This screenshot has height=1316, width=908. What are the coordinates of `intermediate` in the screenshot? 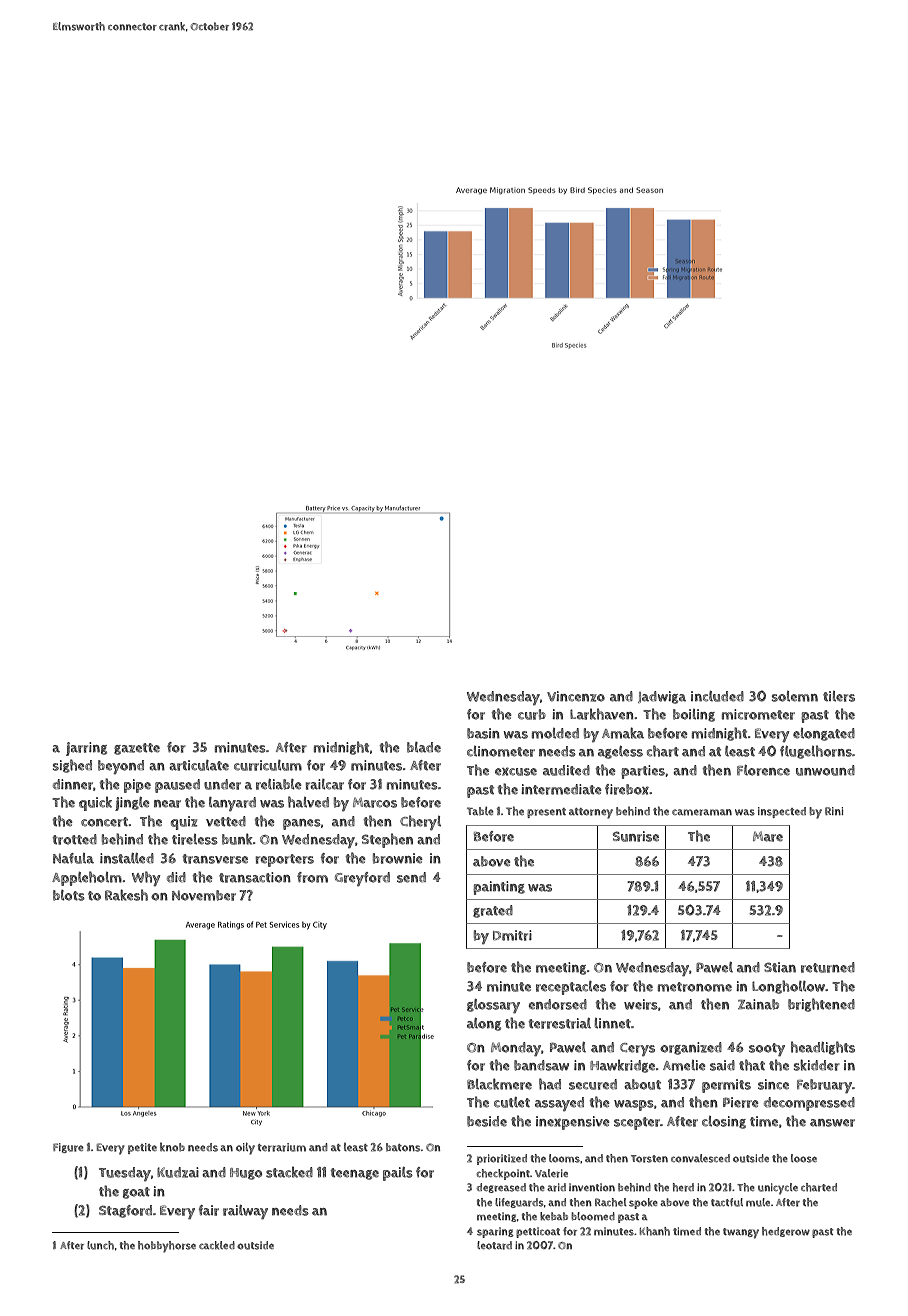 It's located at (561, 789).
